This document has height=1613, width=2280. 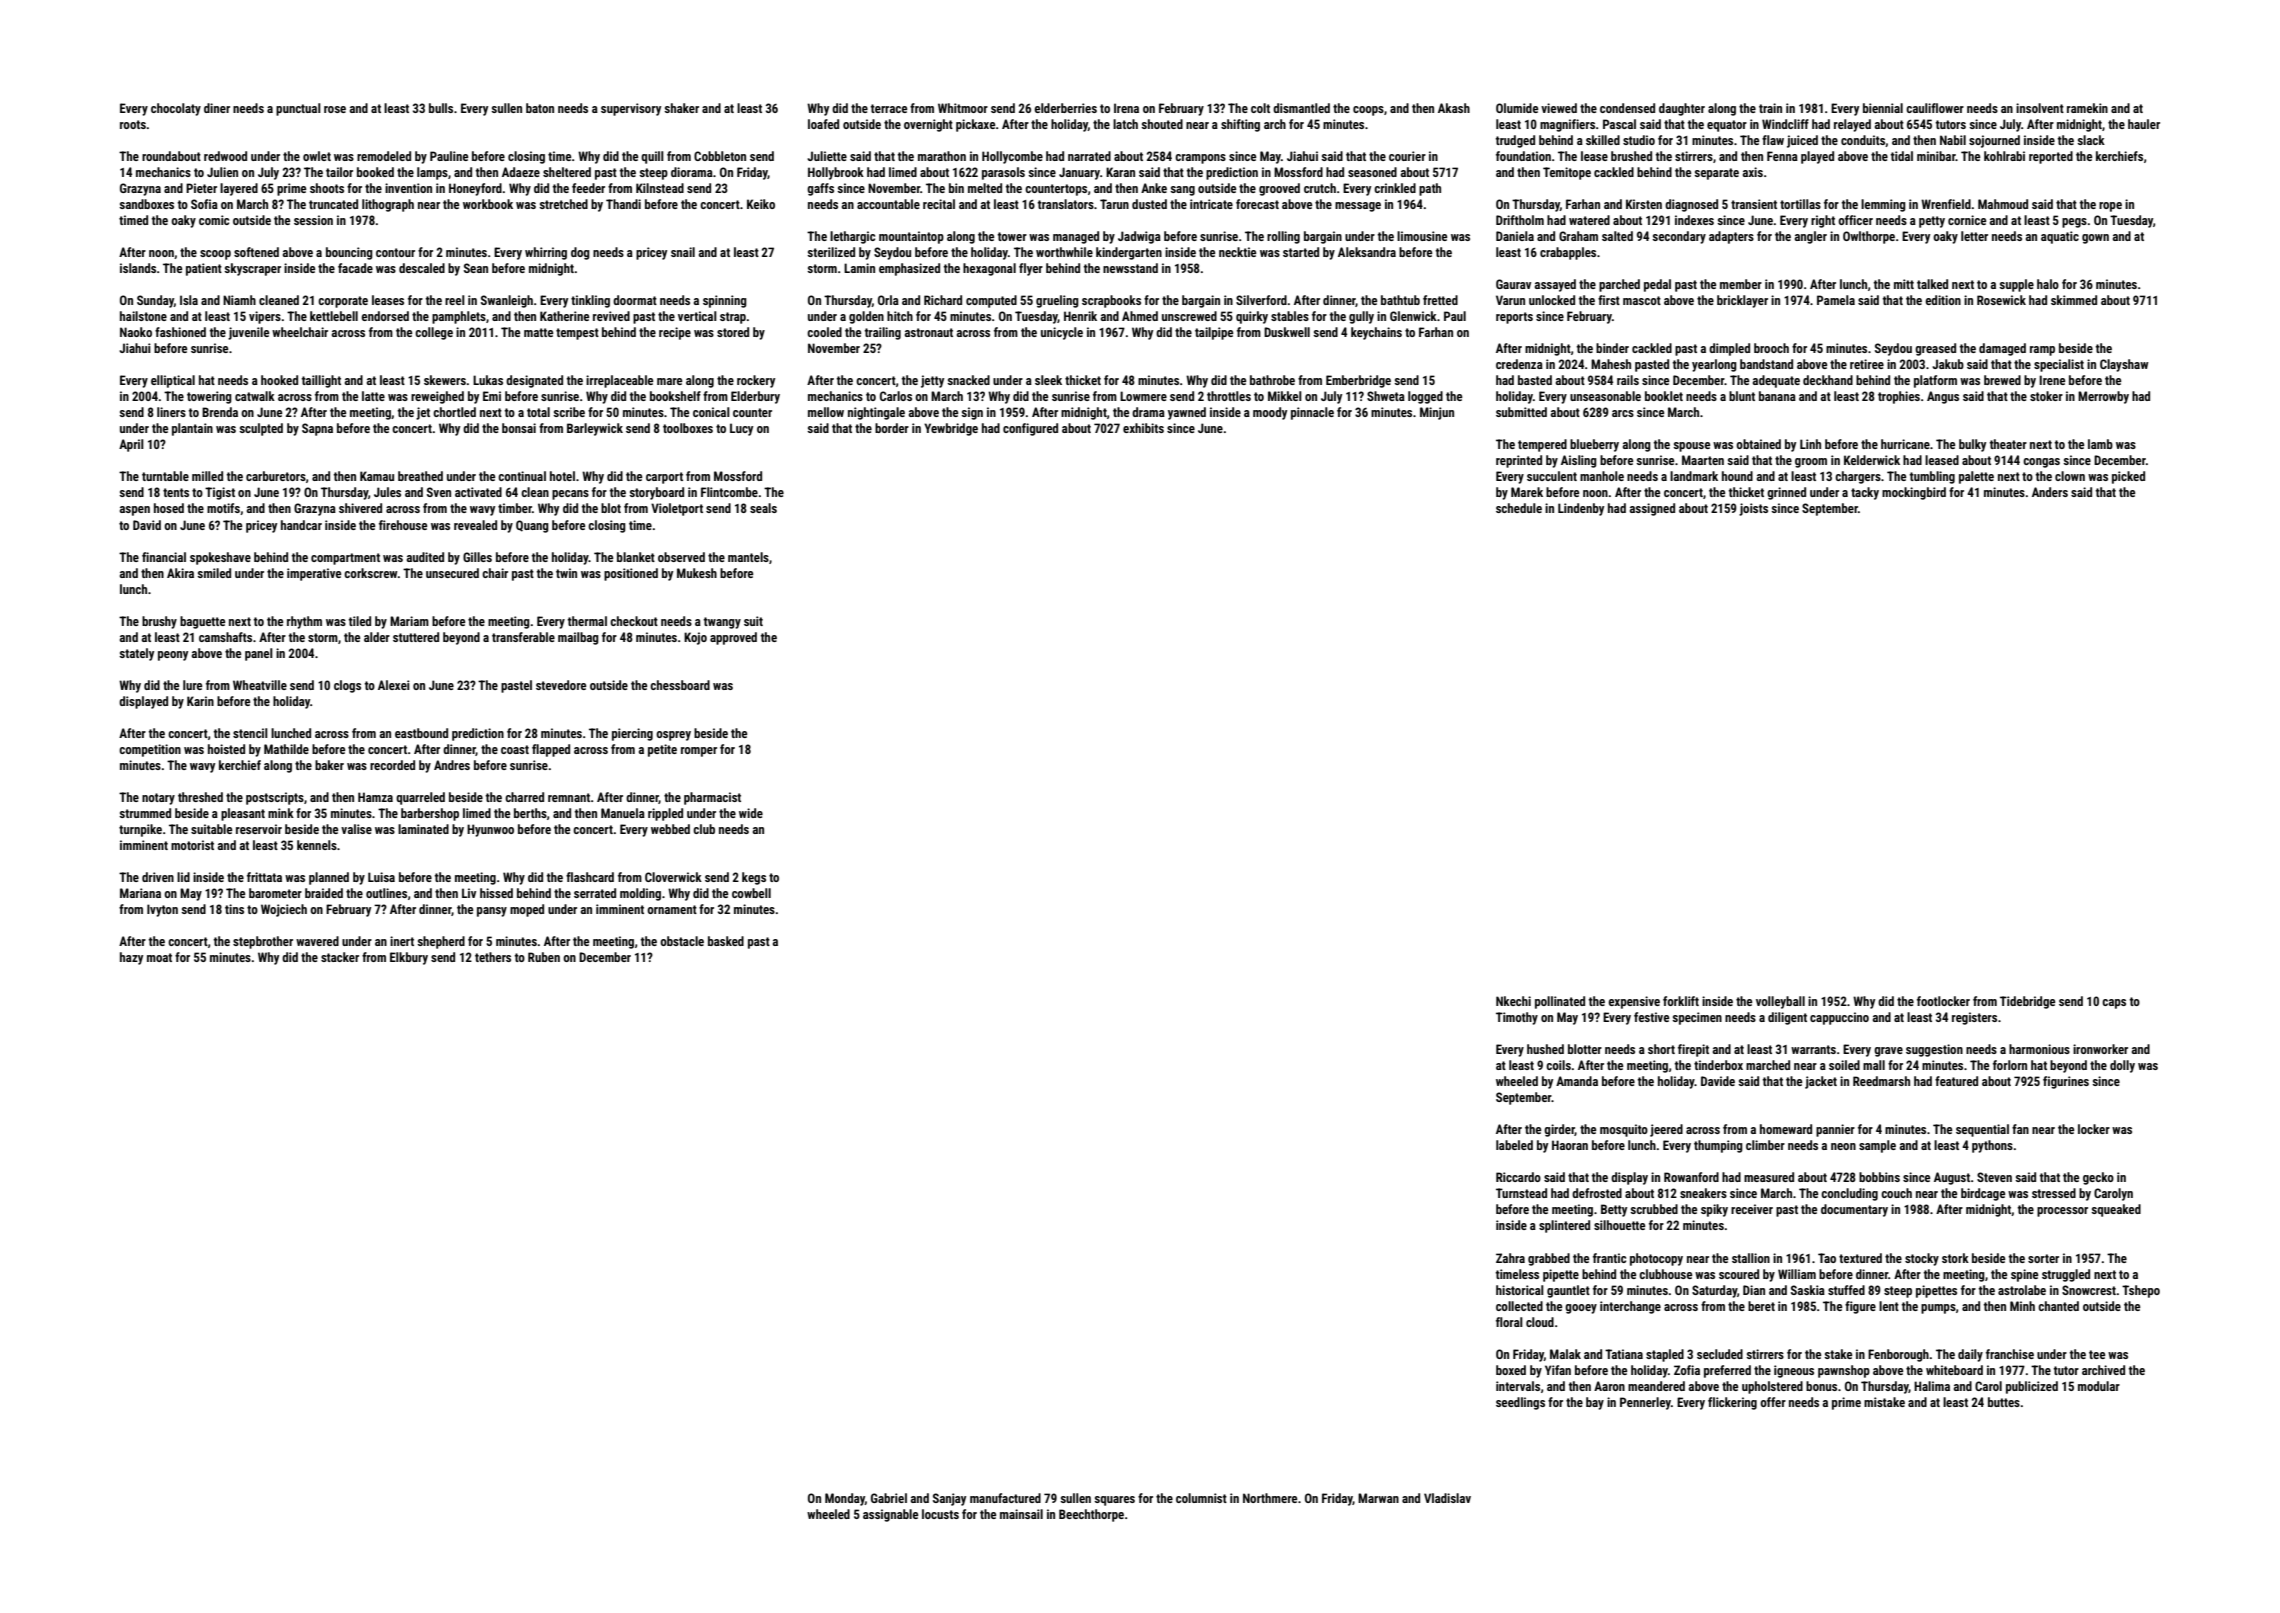 What do you see at coordinates (751, 893) in the document?
I see `cowbell` at bounding box center [751, 893].
